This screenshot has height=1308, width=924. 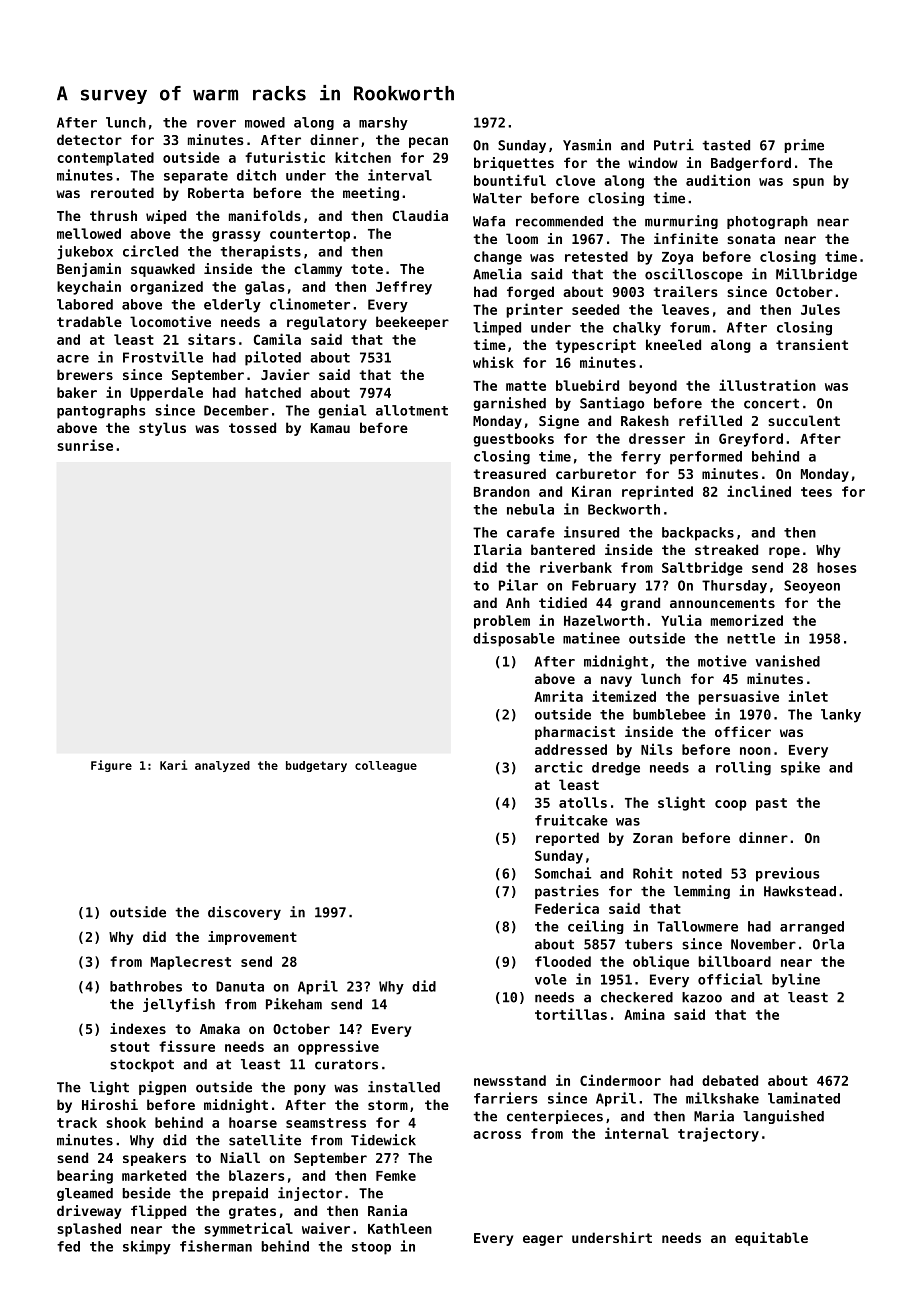 I want to click on Figure, so click(x=111, y=766).
